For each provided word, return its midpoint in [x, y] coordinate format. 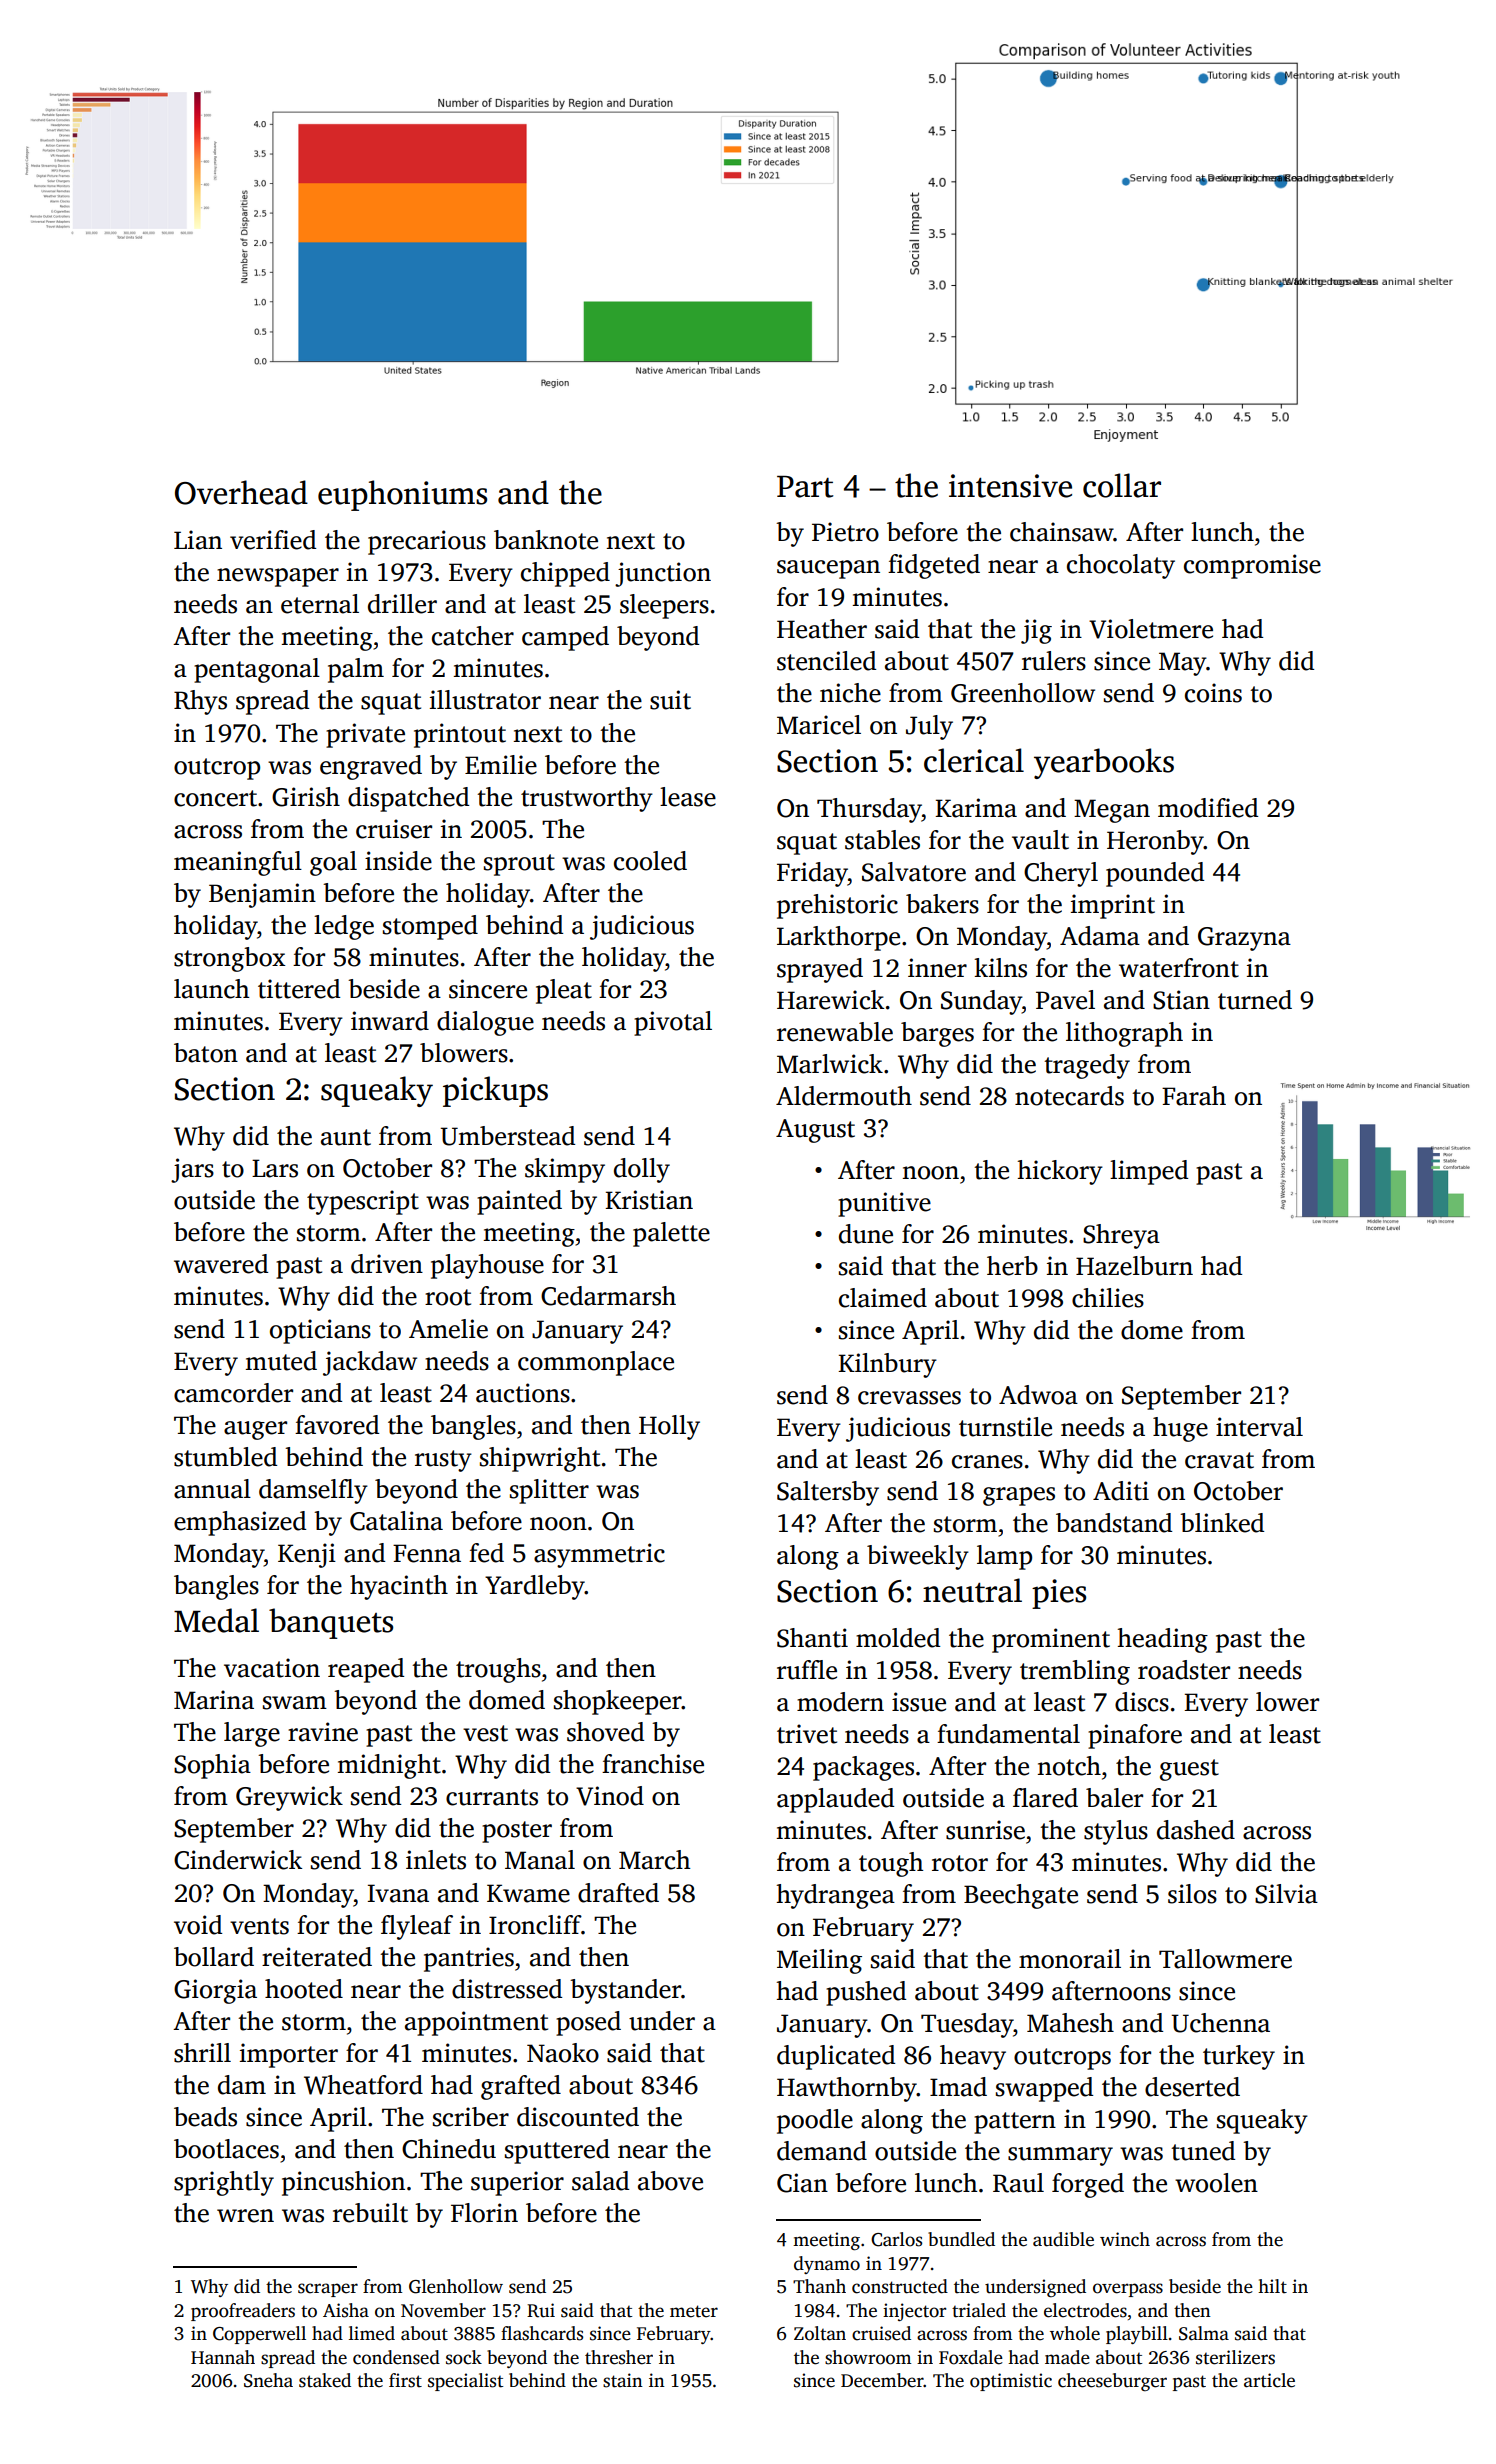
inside [398, 861]
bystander [625, 1991]
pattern [1015, 2123]
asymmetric [599, 1555]
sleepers [664, 606]
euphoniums [402, 495]
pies [1059, 1594]
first [405, 2380]
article [1269, 2380]
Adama [1100, 936]
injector [914, 2312]
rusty [443, 1461]
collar [1122, 485]
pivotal [673, 1023]
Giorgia [215, 1991]
